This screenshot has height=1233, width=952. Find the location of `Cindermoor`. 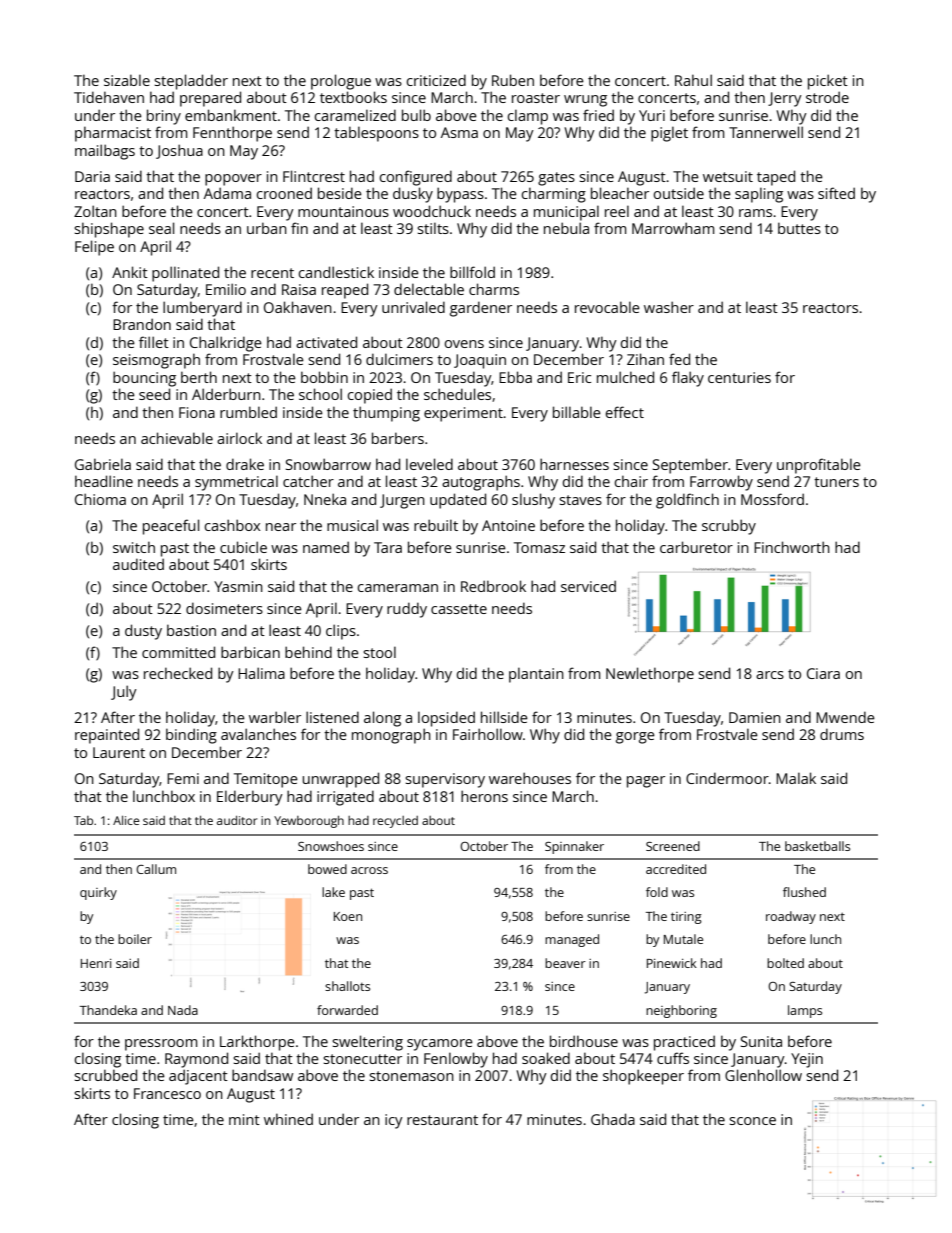

Cindermoor is located at coordinates (727, 778).
